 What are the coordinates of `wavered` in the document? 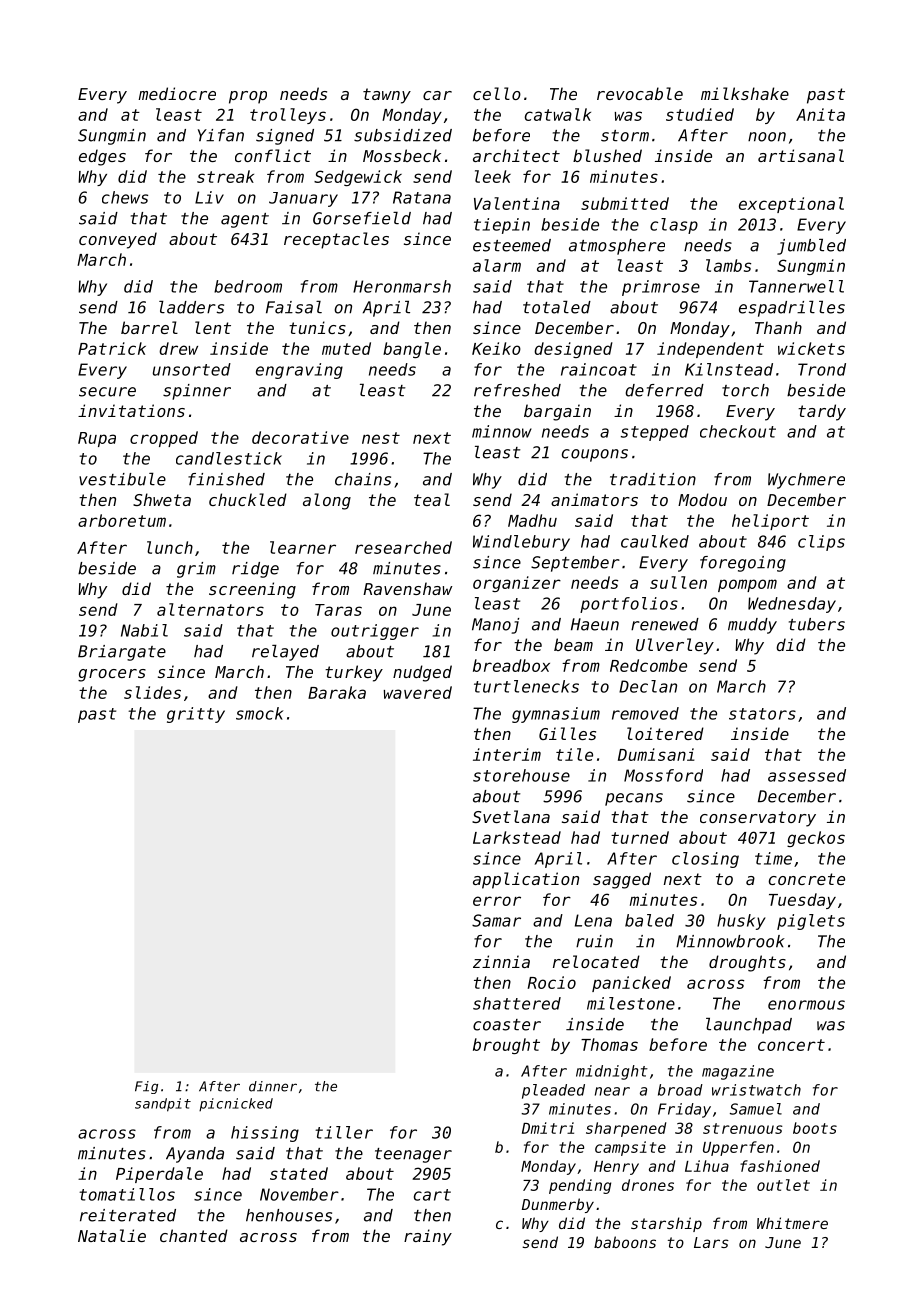 It's located at (418, 692).
